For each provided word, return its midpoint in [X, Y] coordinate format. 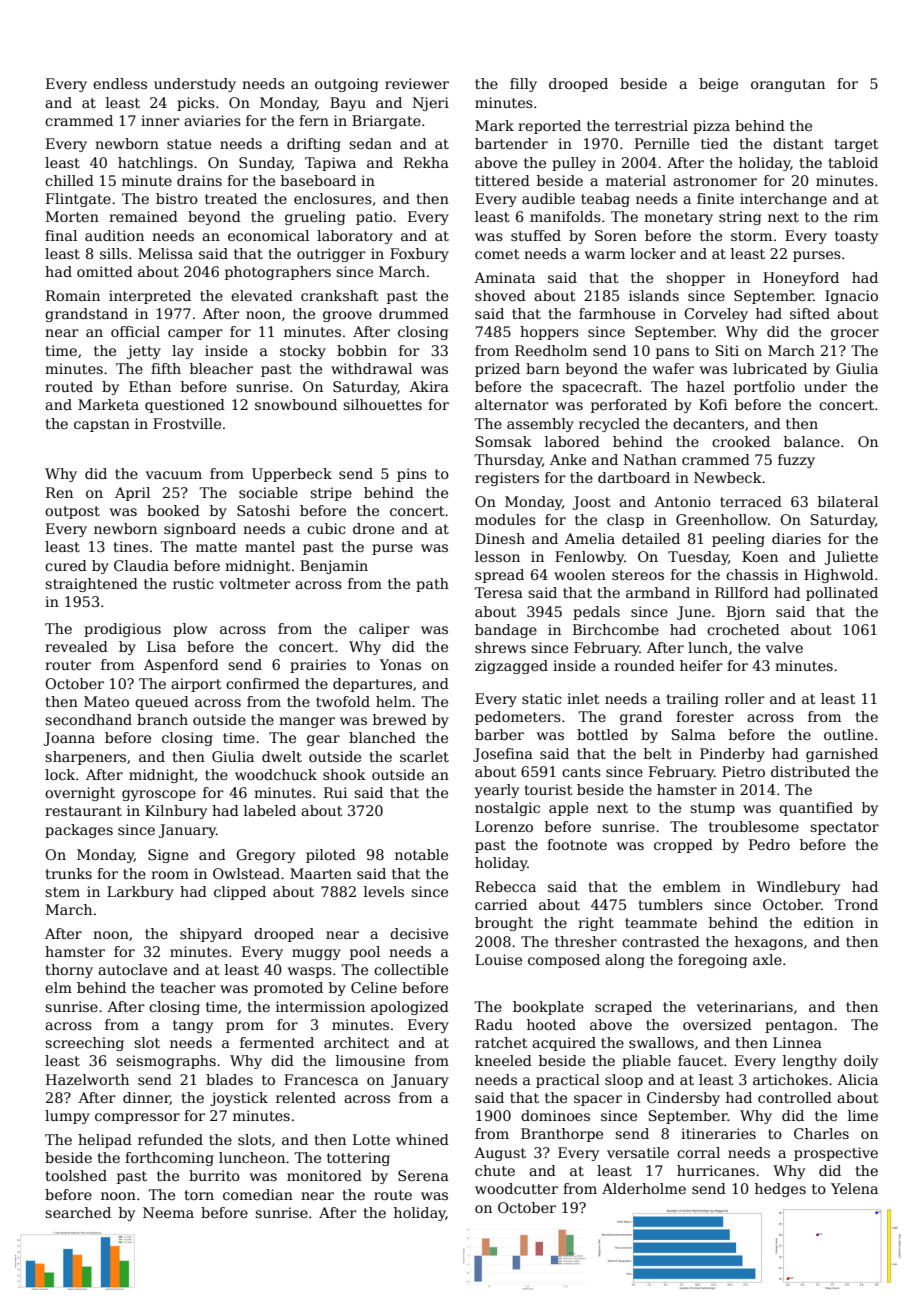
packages [79, 831]
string [740, 218]
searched [78, 1212]
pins [412, 475]
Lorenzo [504, 826]
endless [120, 83]
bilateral [848, 501]
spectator [844, 828]
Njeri [431, 104]
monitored [324, 1175]
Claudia [141, 565]
